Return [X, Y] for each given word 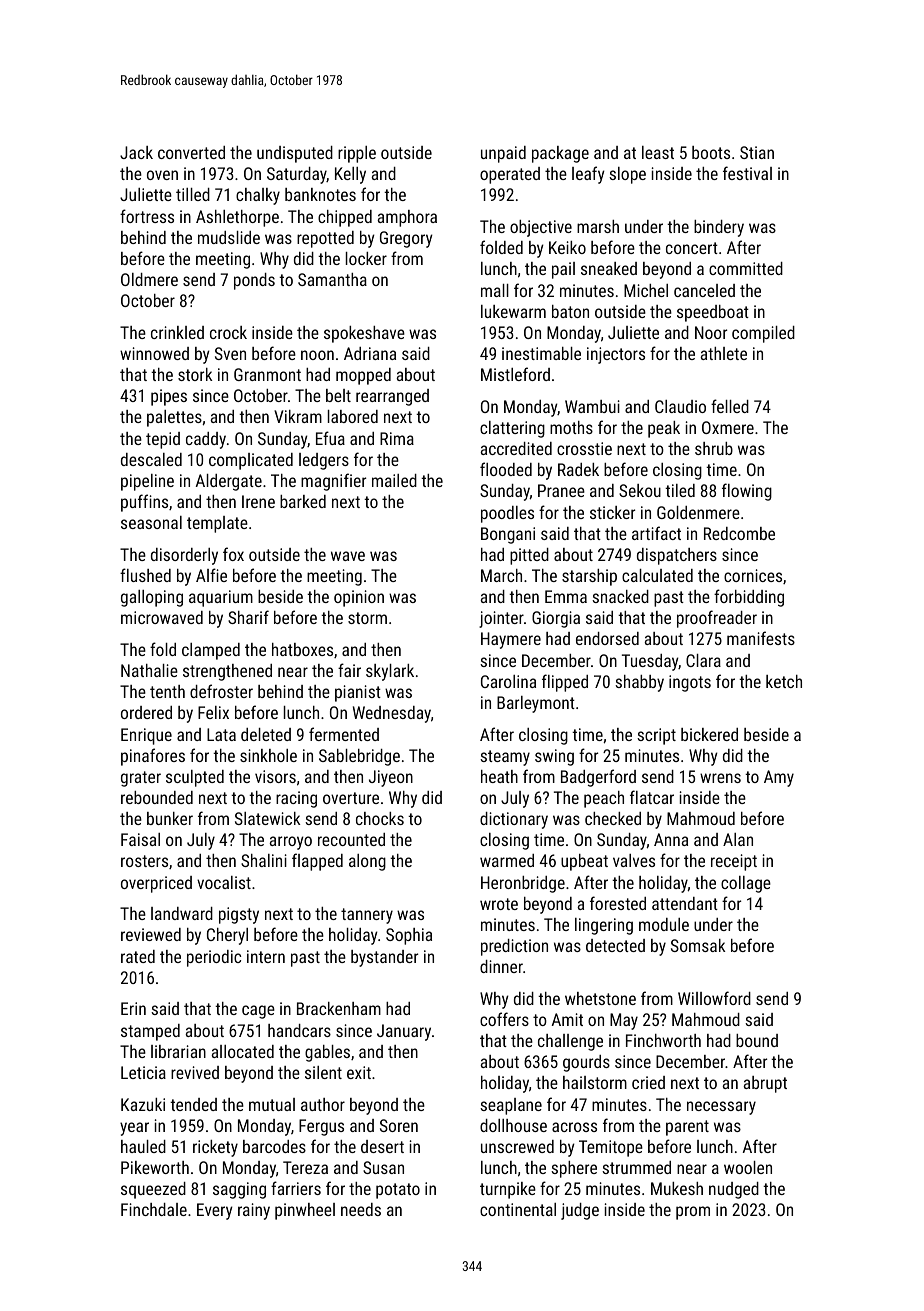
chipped [345, 218]
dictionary [514, 820]
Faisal [140, 839]
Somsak [698, 945]
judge [580, 1211]
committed [746, 268]
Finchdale [154, 1209]
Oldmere [149, 279]
